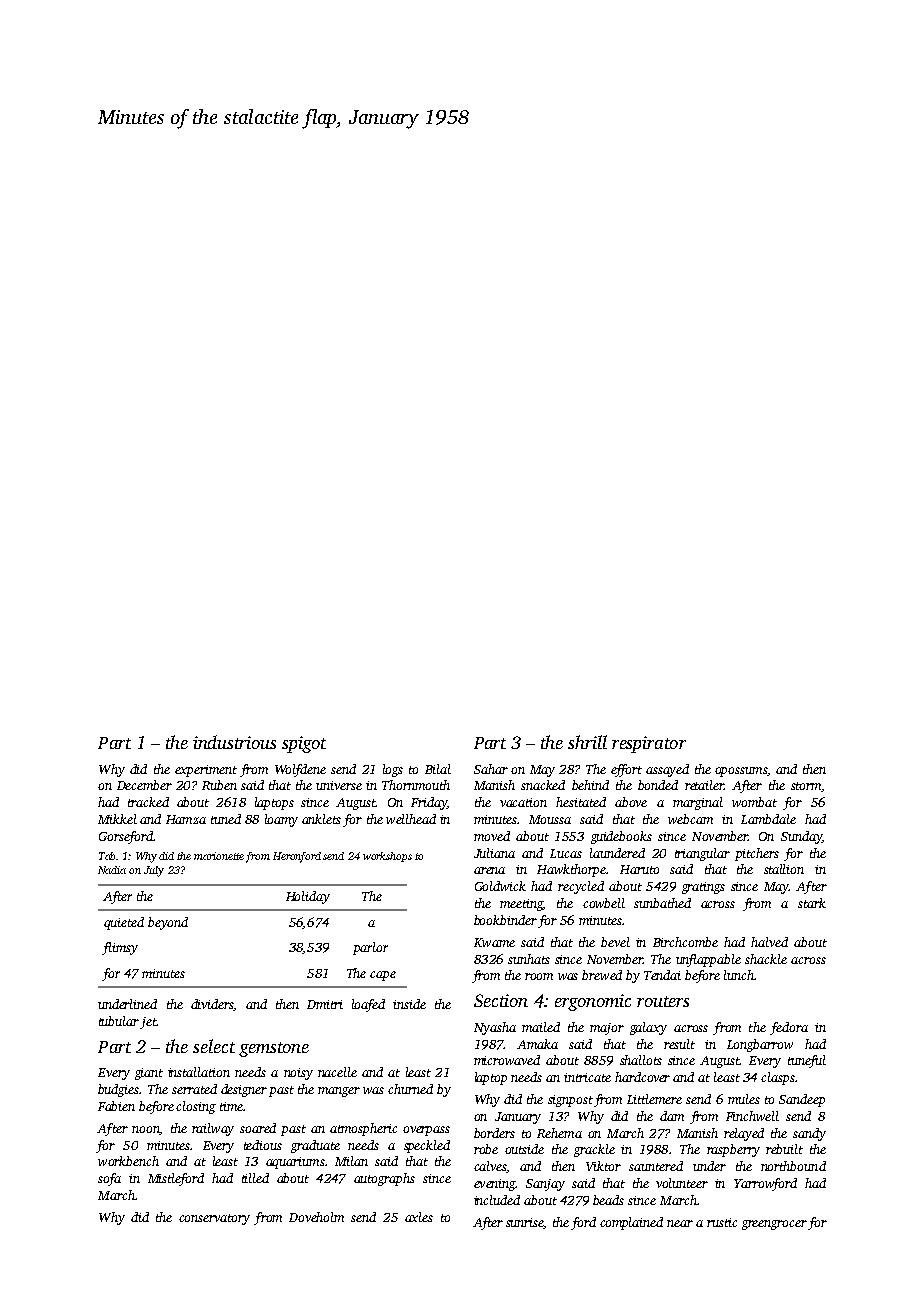  I want to click on Moussa, so click(550, 819).
